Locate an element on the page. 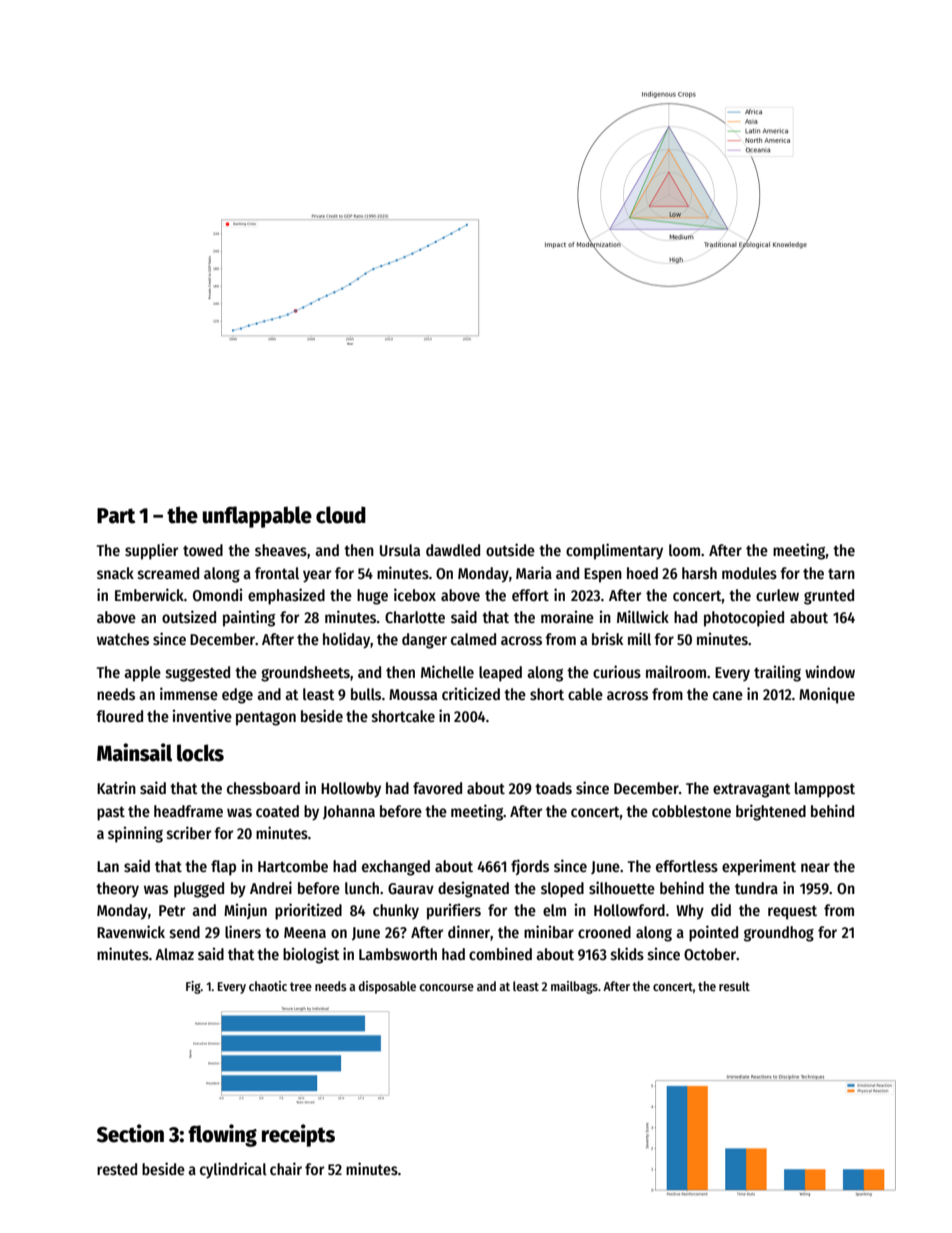  result is located at coordinates (734, 986).
